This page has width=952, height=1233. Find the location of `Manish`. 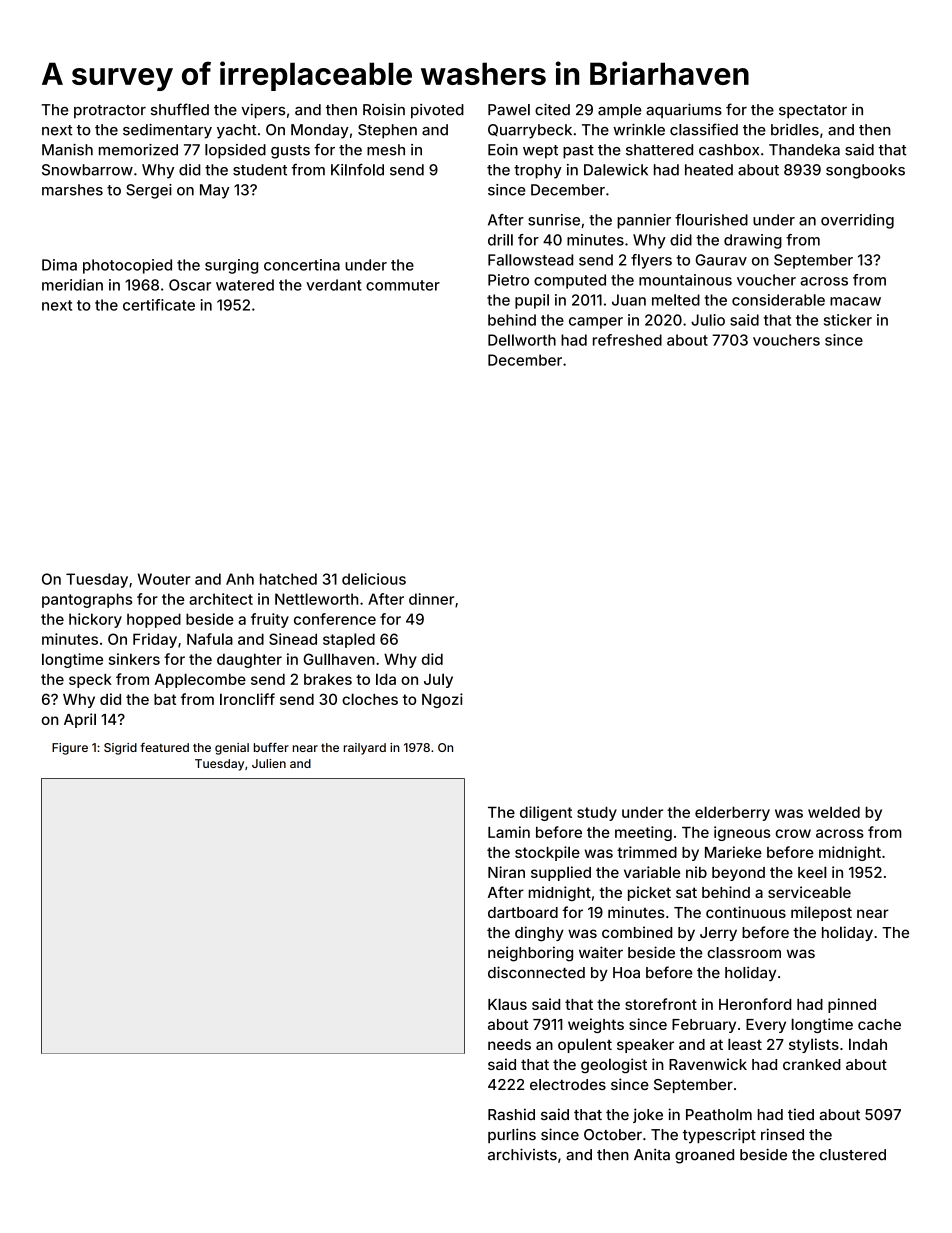

Manish is located at coordinates (67, 150).
